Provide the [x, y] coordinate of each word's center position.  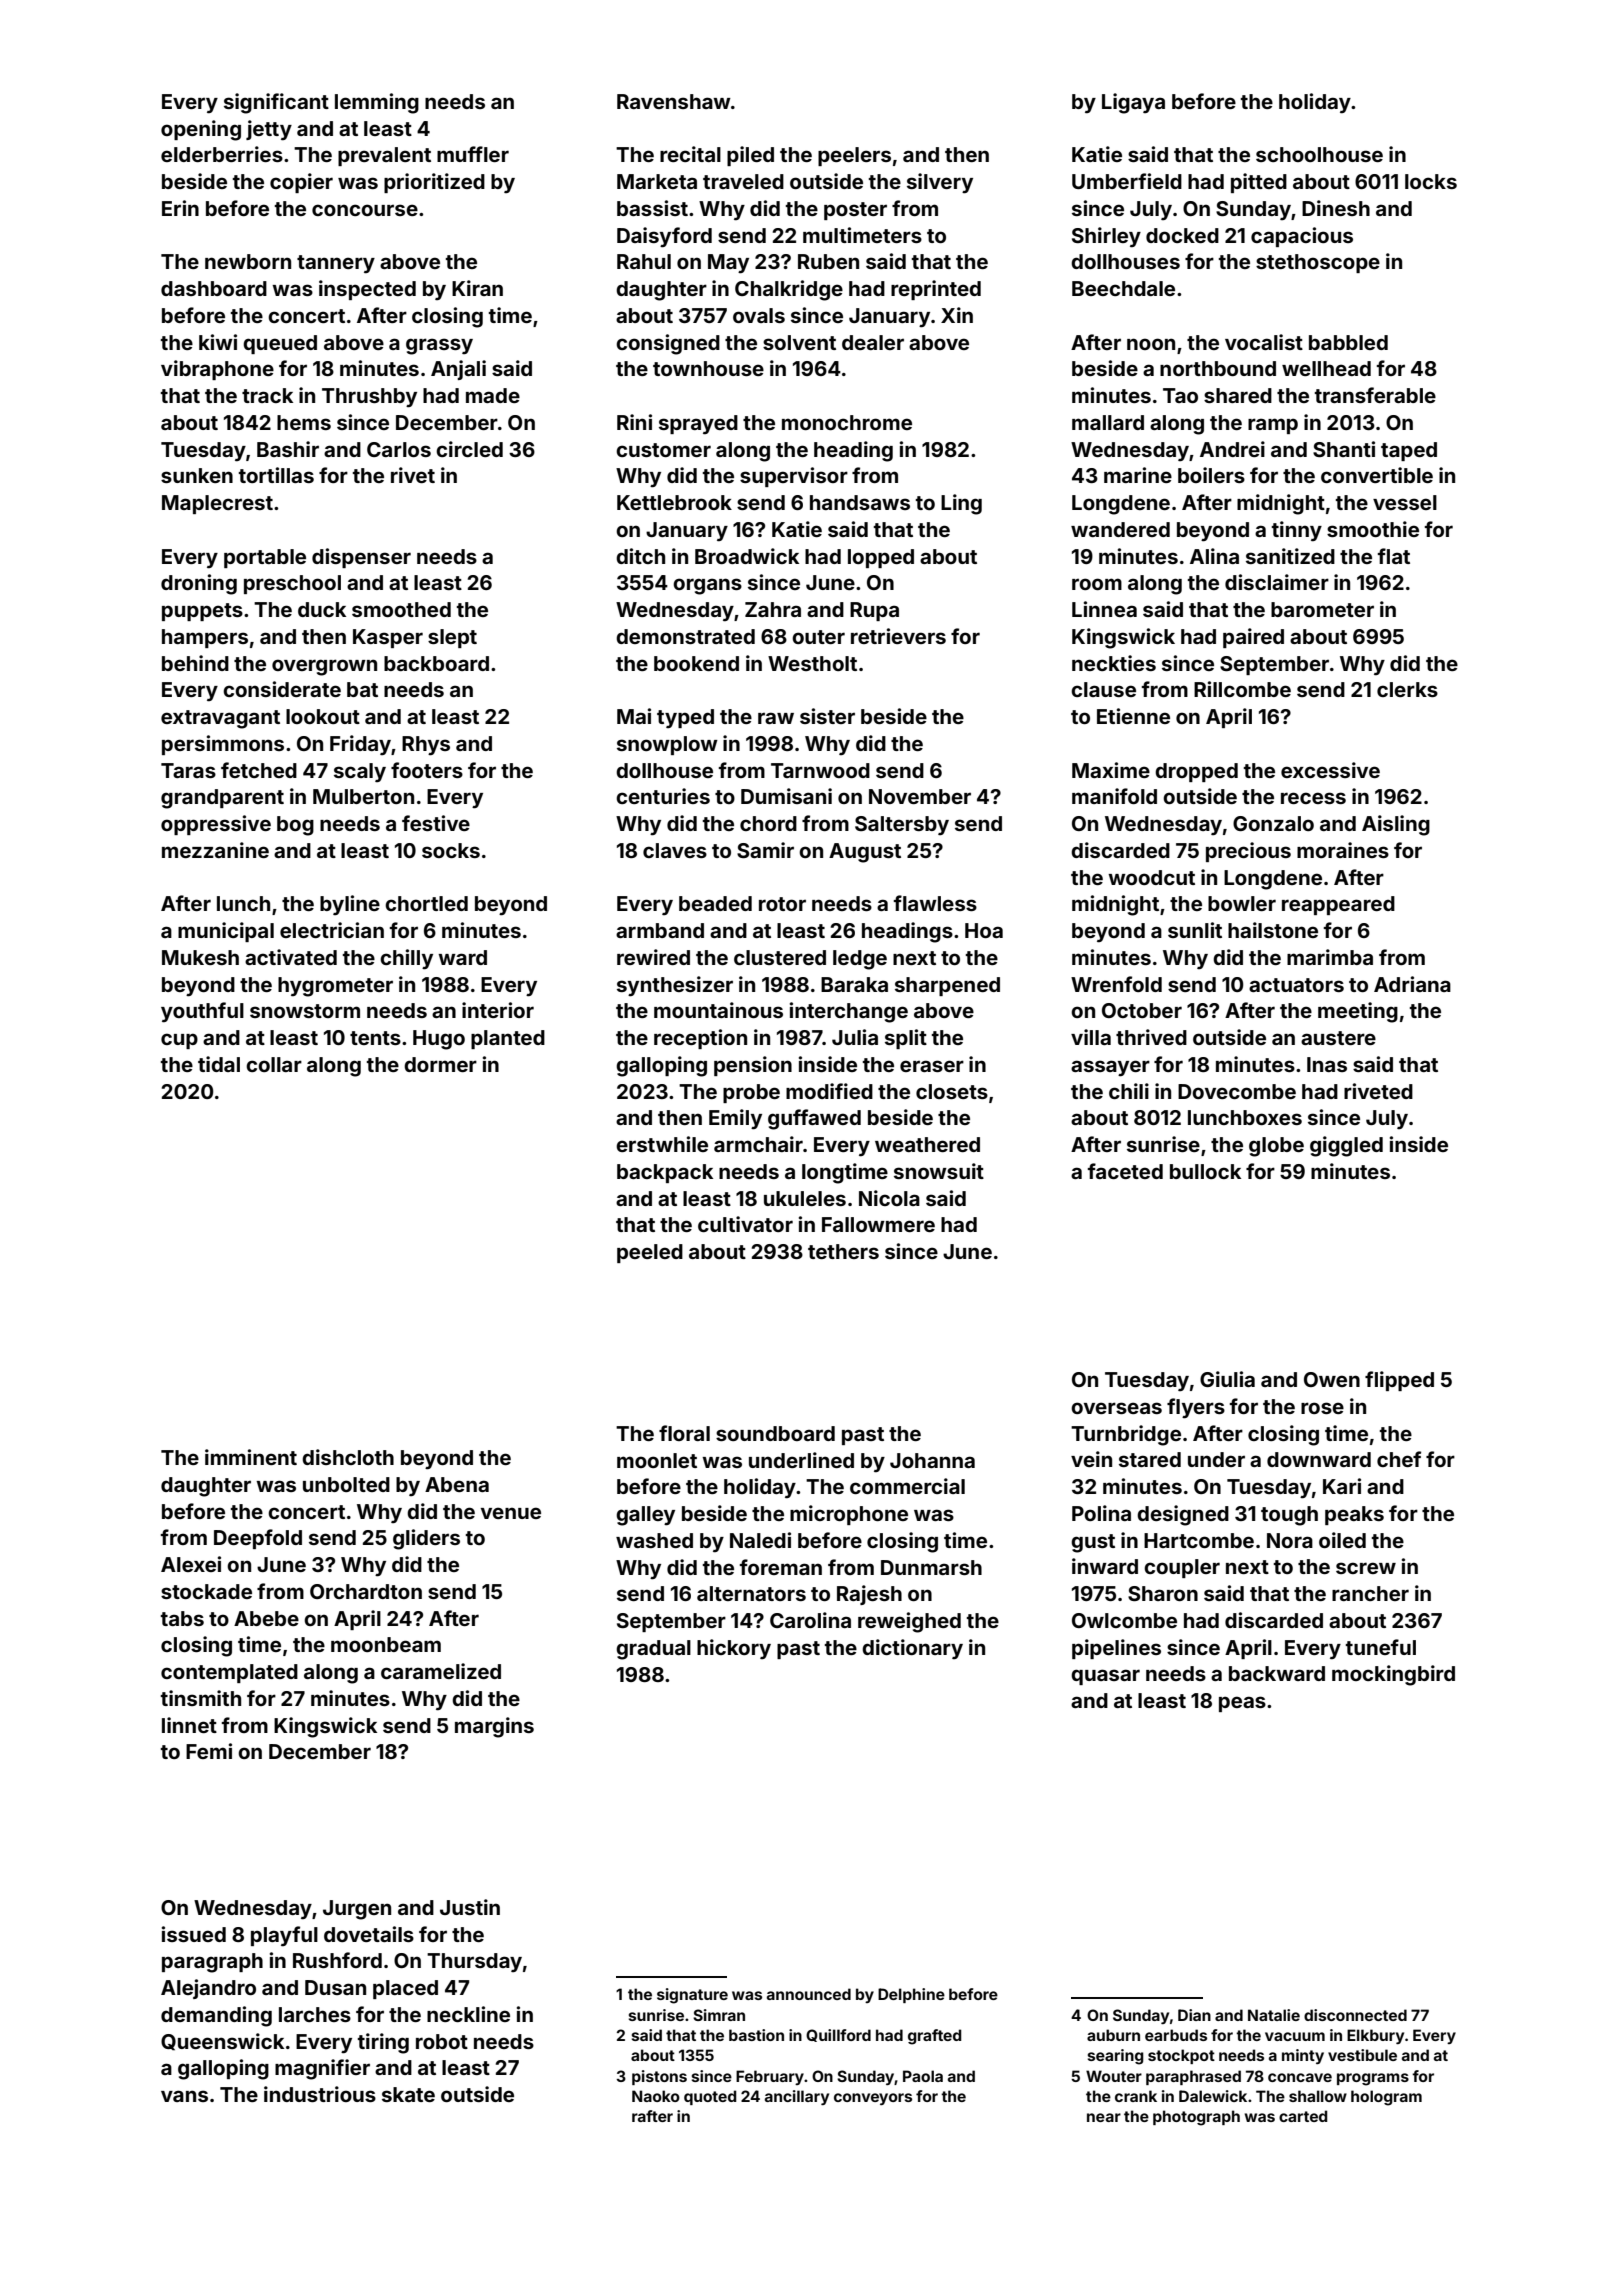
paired [1253, 638]
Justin [470, 1907]
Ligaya [1133, 103]
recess [1313, 798]
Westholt [812, 663]
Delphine [911, 1995]
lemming [377, 103]
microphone [849, 1515]
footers [427, 770]
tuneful [1381, 1647]
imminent [251, 1457]
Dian [1194, 2015]
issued [194, 1934]
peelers [854, 156]
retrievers [898, 636]
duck [322, 609]
